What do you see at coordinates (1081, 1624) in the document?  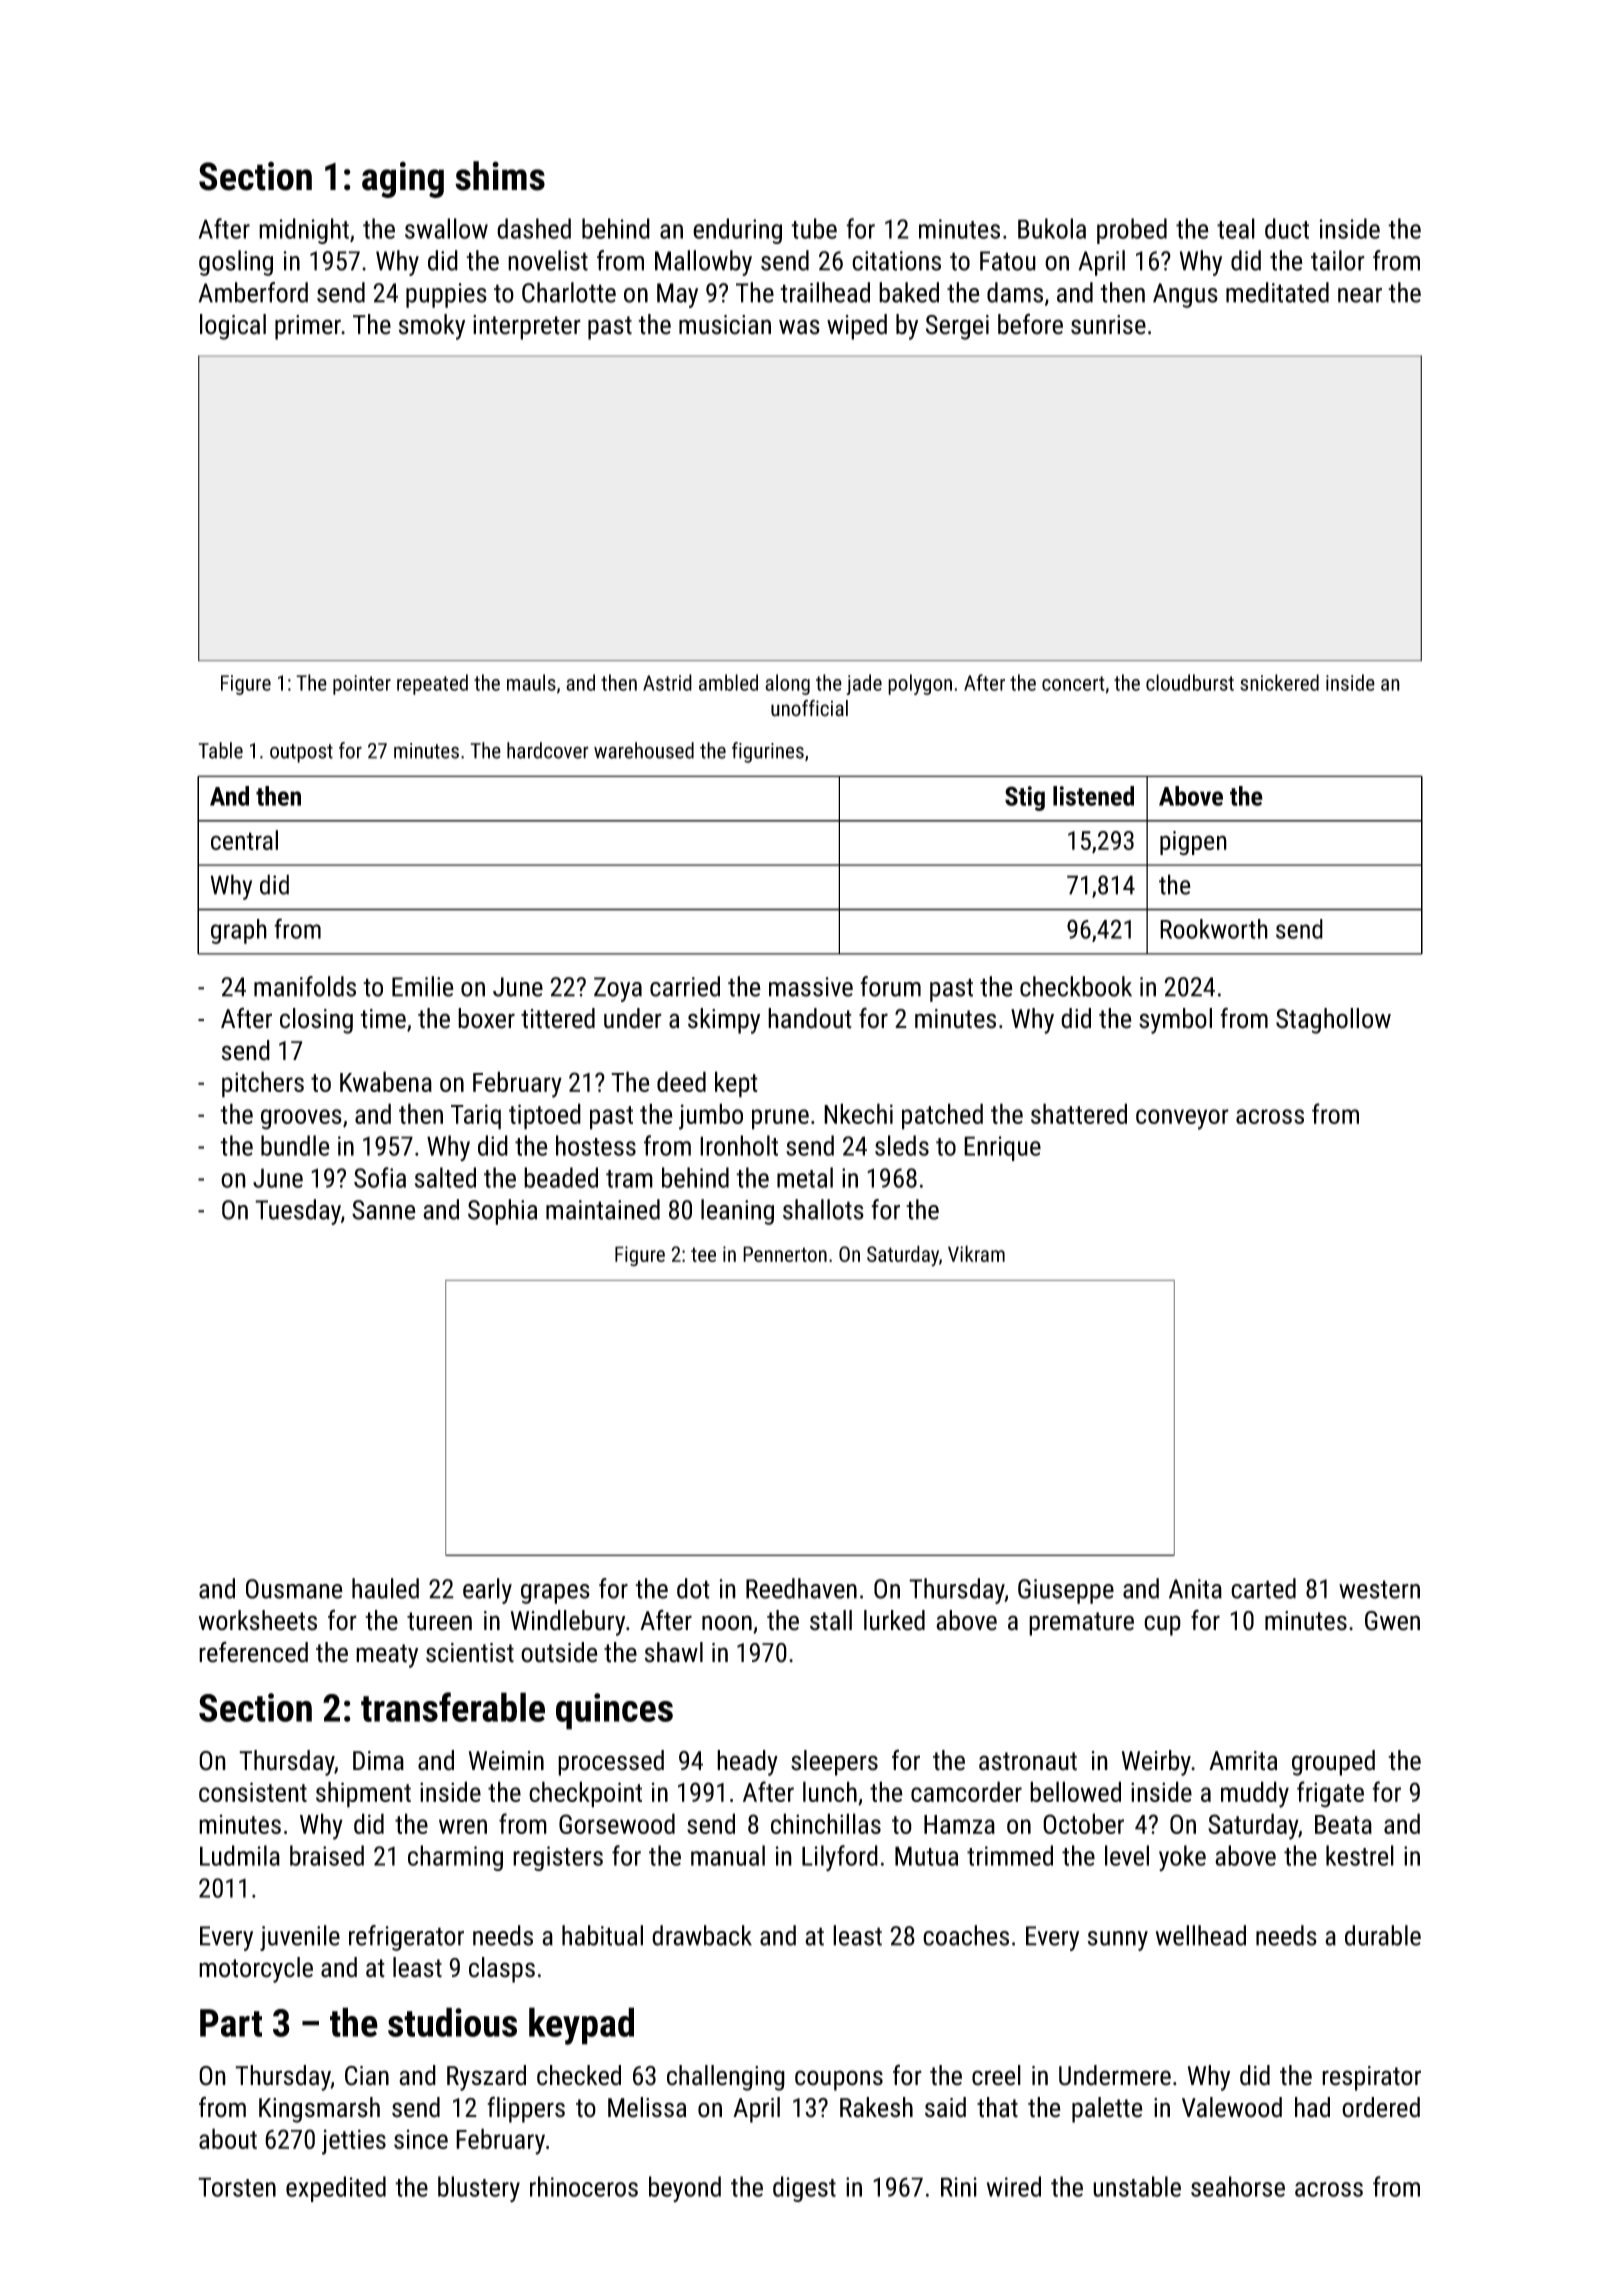 I see `premature` at bounding box center [1081, 1624].
